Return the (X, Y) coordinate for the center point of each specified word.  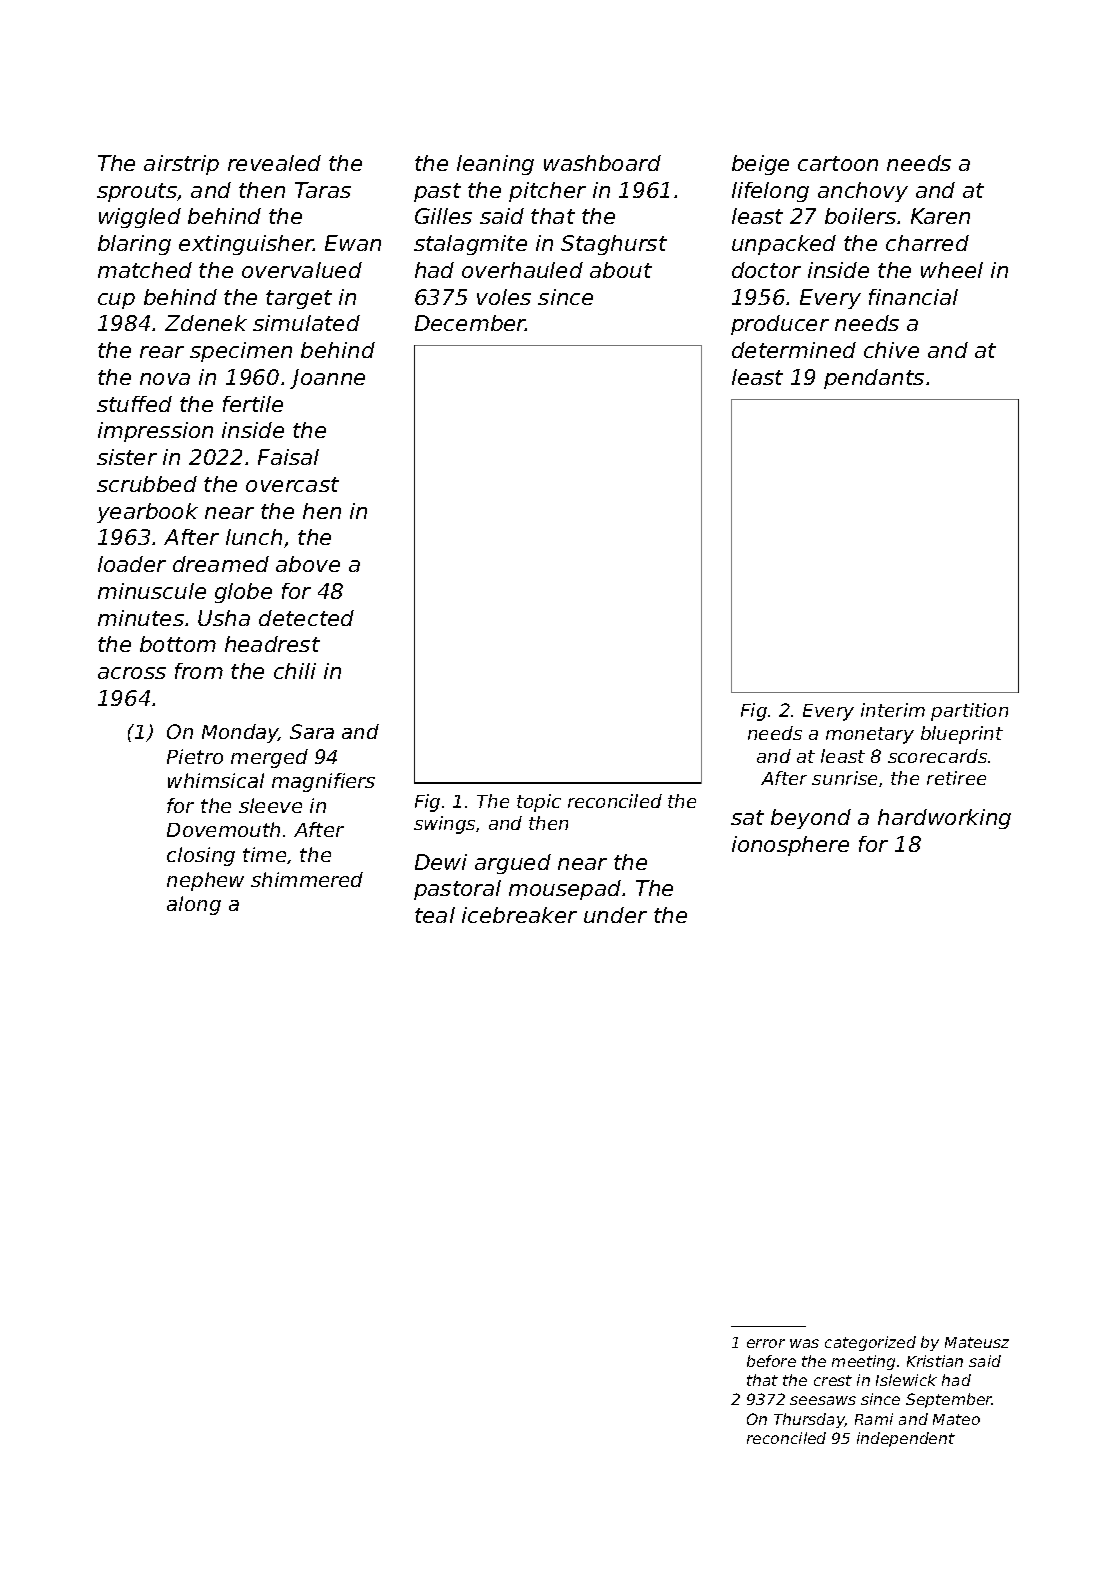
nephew (205, 881)
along (194, 905)
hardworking (944, 819)
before (771, 1361)
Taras (323, 190)
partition (969, 712)
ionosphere (790, 846)
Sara (312, 731)
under (615, 915)
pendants (874, 379)
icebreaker (519, 915)
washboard (602, 163)
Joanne (327, 379)
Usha (224, 618)
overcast (292, 484)
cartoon (838, 163)
